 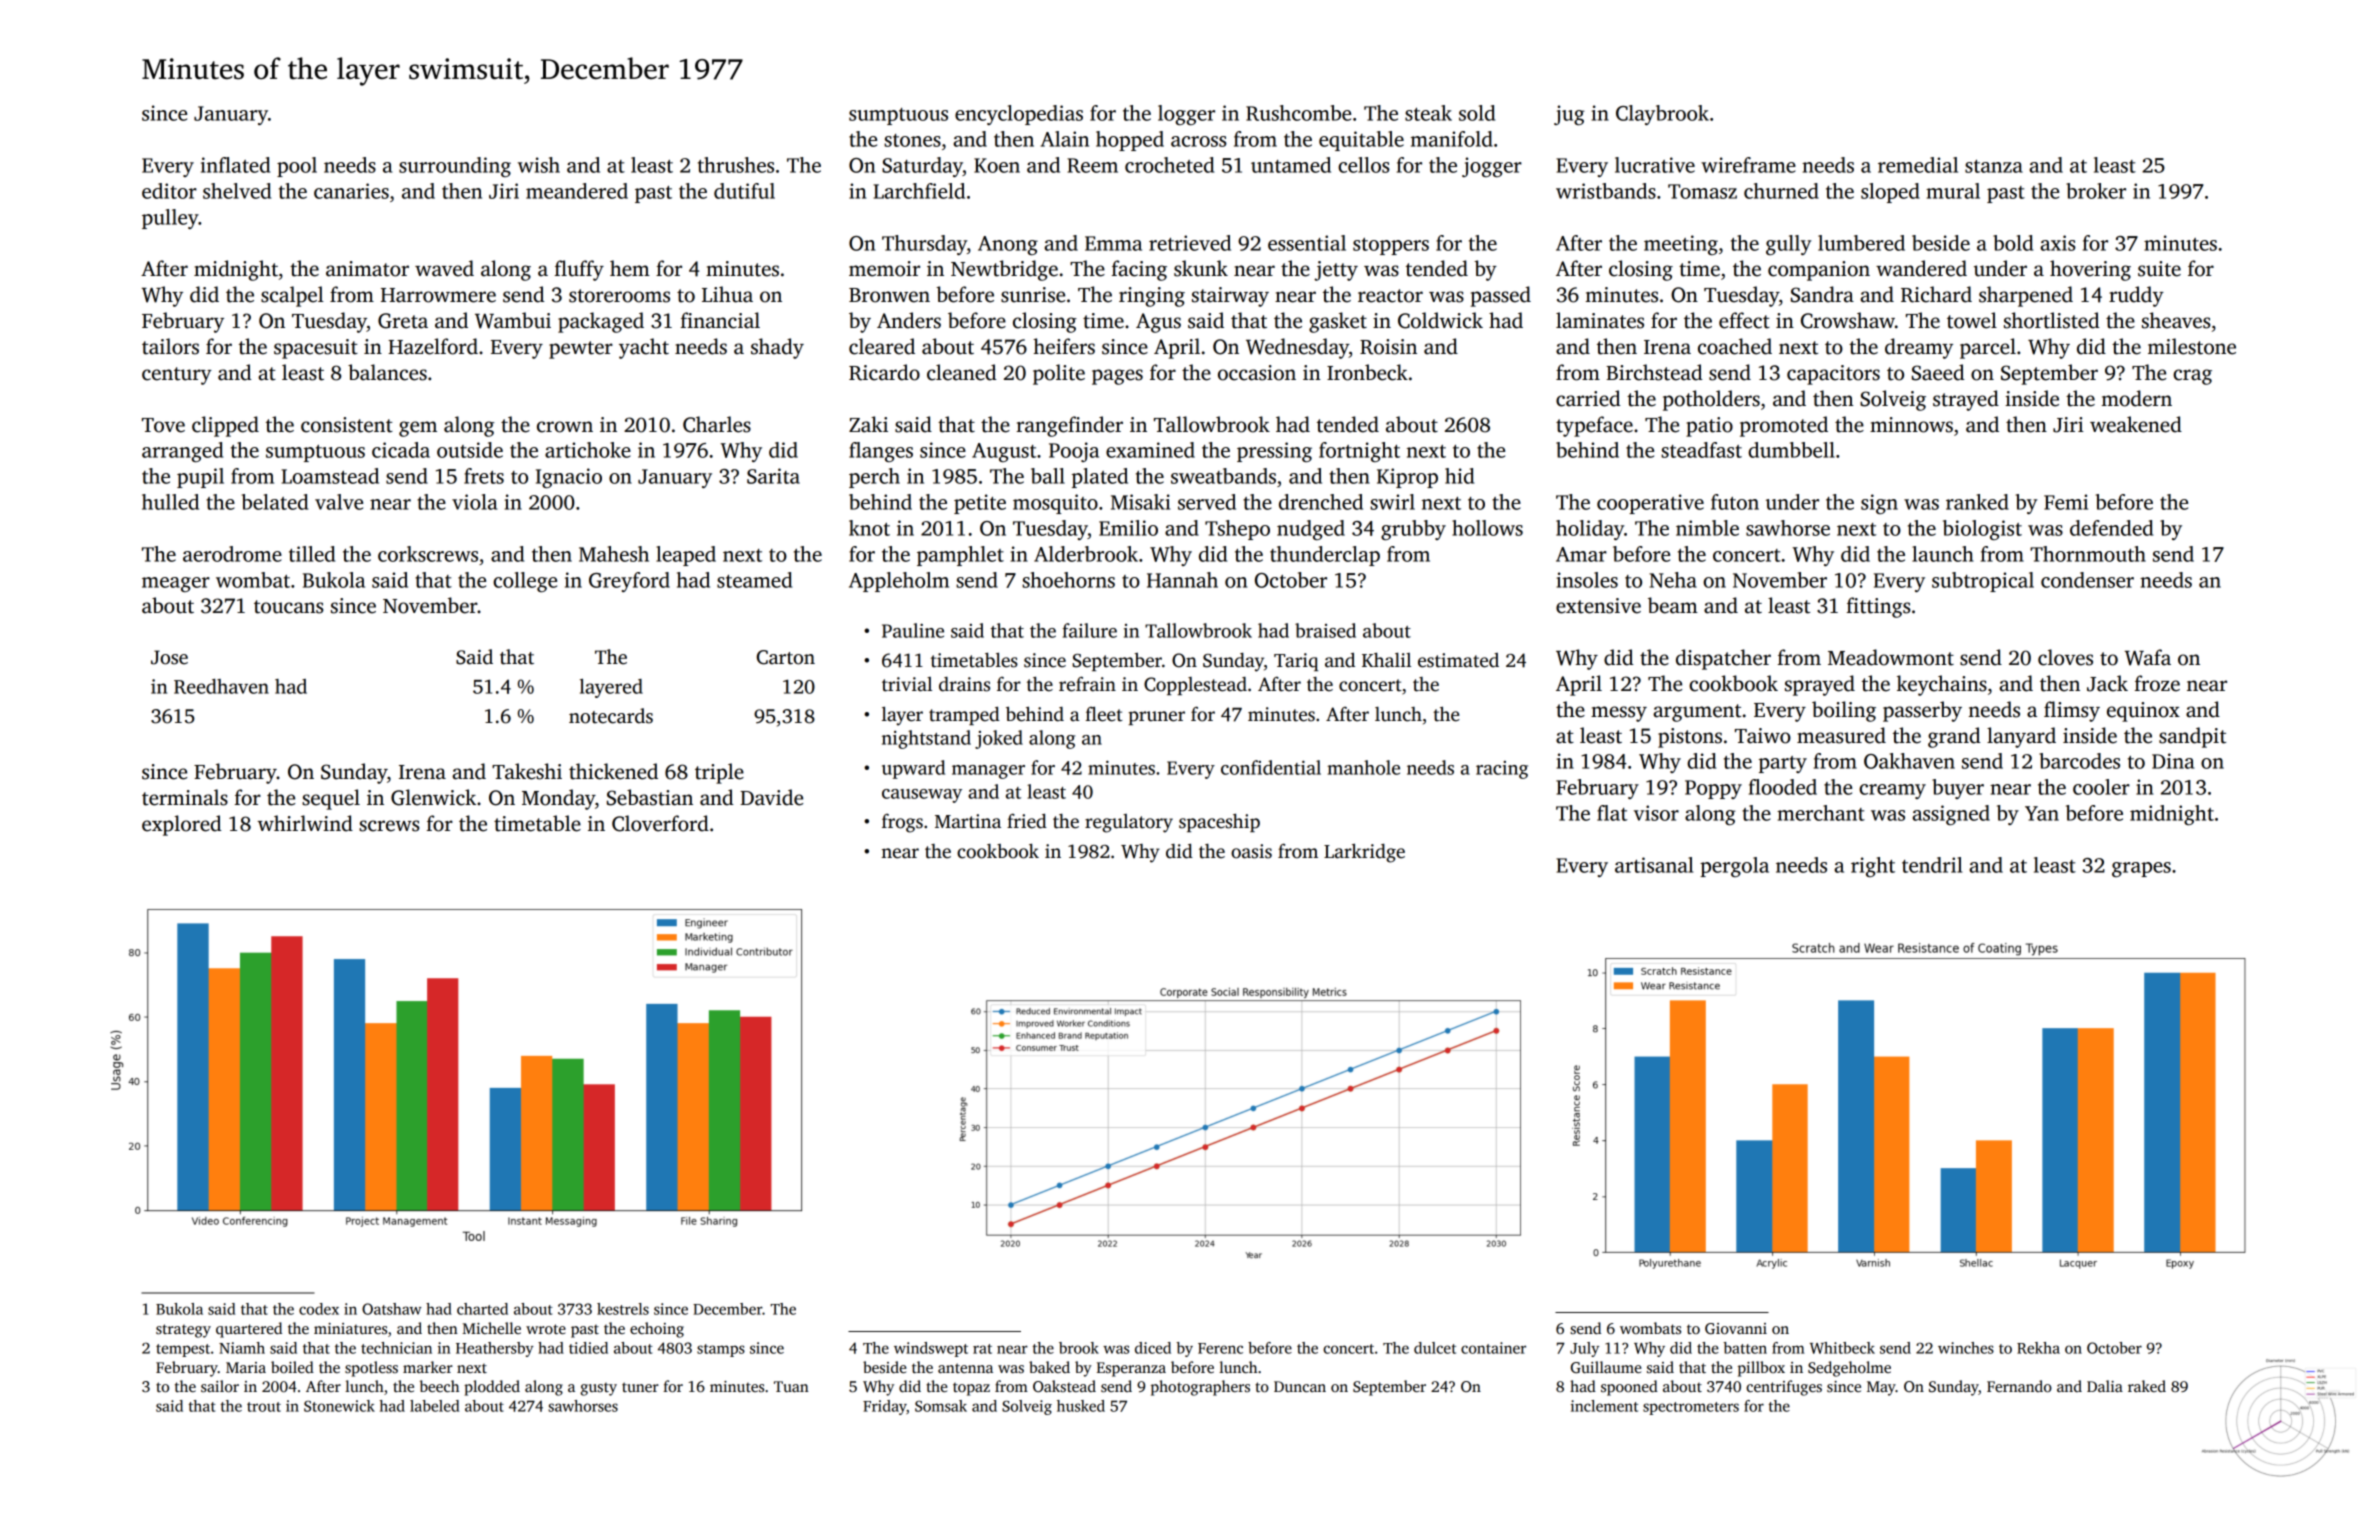 What do you see at coordinates (2141, 869) in the page?
I see `grapes` at bounding box center [2141, 869].
